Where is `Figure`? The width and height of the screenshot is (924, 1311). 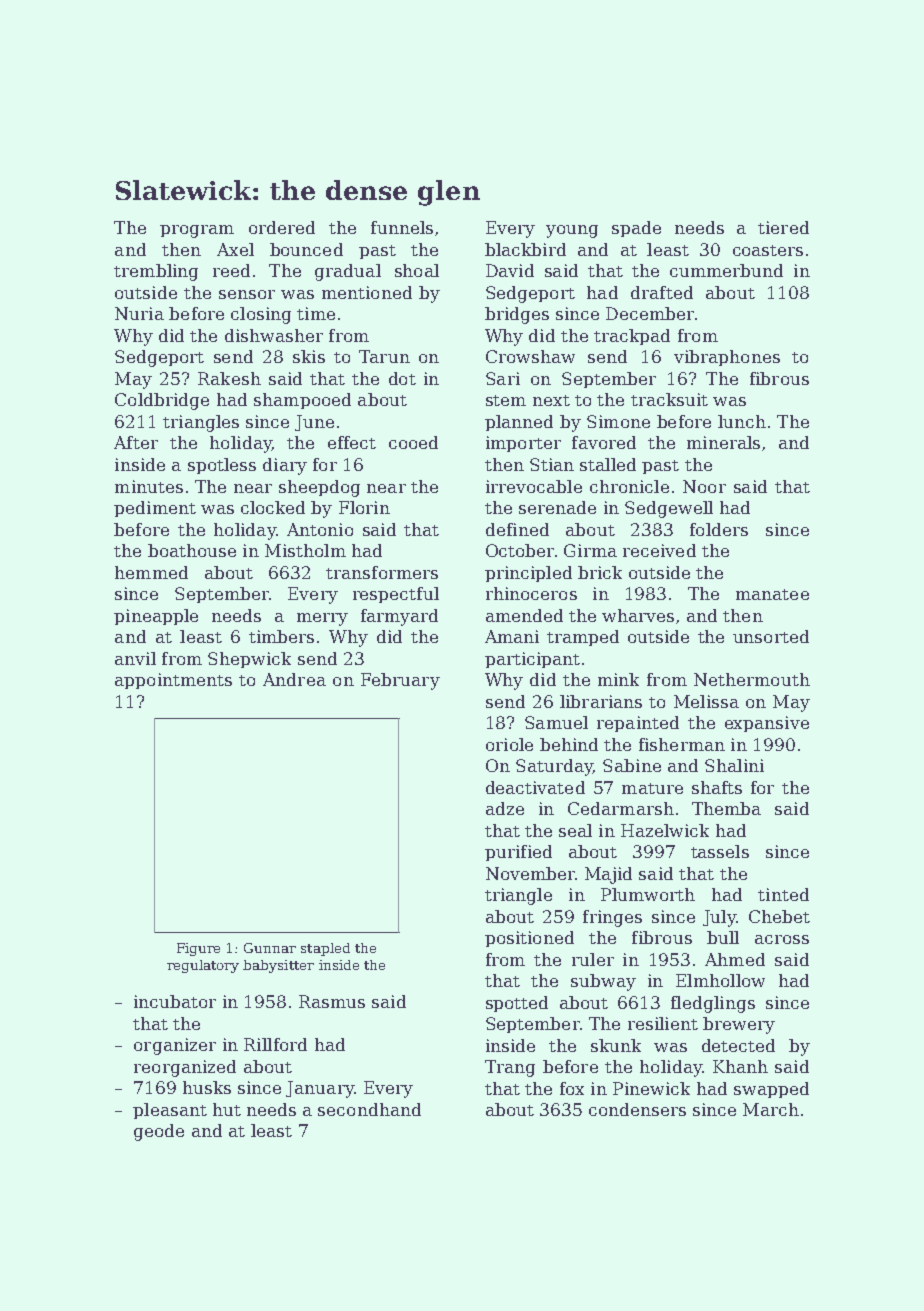
Figure is located at coordinates (198, 949).
